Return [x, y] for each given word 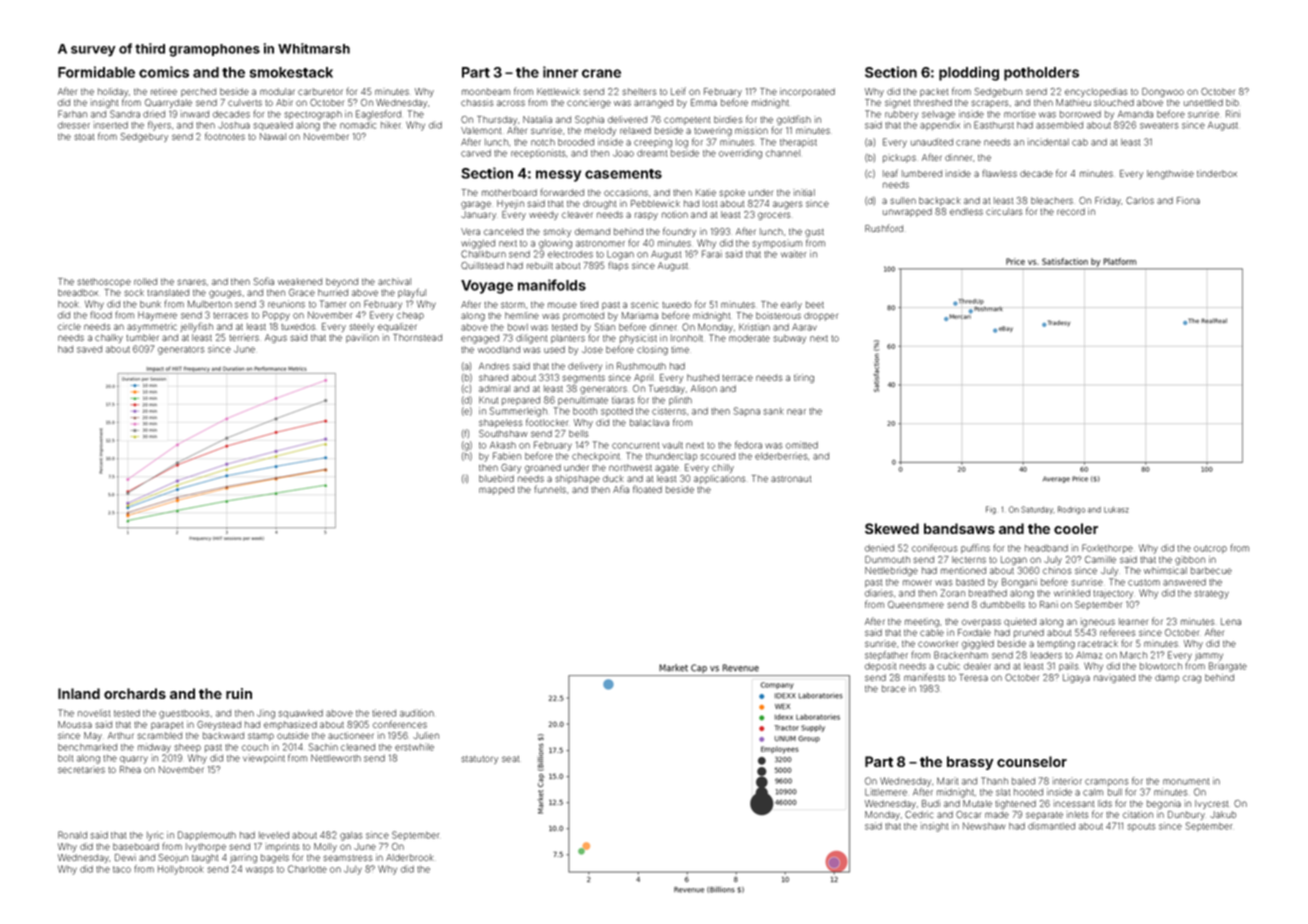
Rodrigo [1071, 510]
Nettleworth [336, 758]
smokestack [291, 72]
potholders [1041, 74]
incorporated [807, 92]
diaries [879, 593]
